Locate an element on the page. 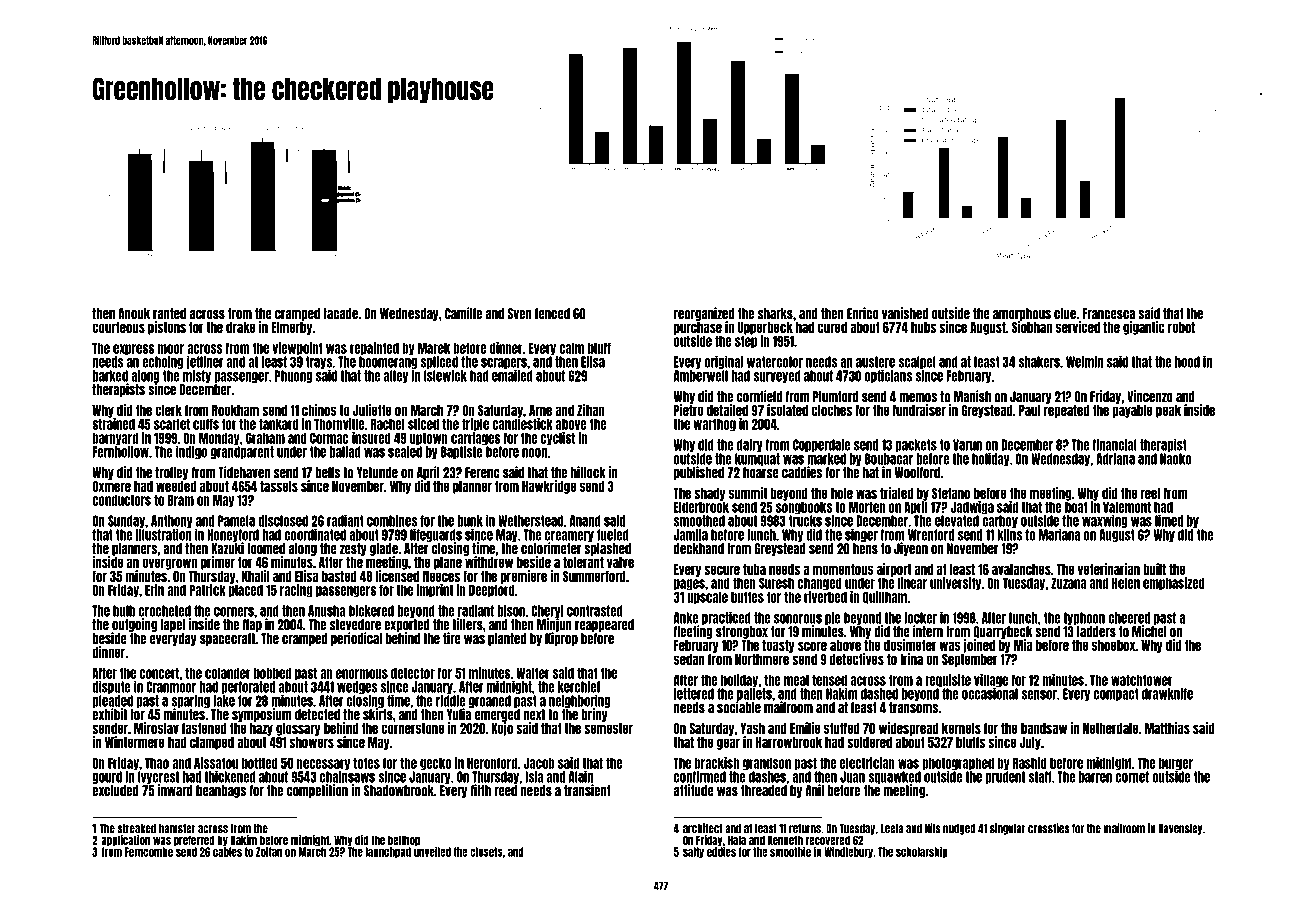 This page has width=1308, height=924. beanbags is located at coordinates (221, 791).
